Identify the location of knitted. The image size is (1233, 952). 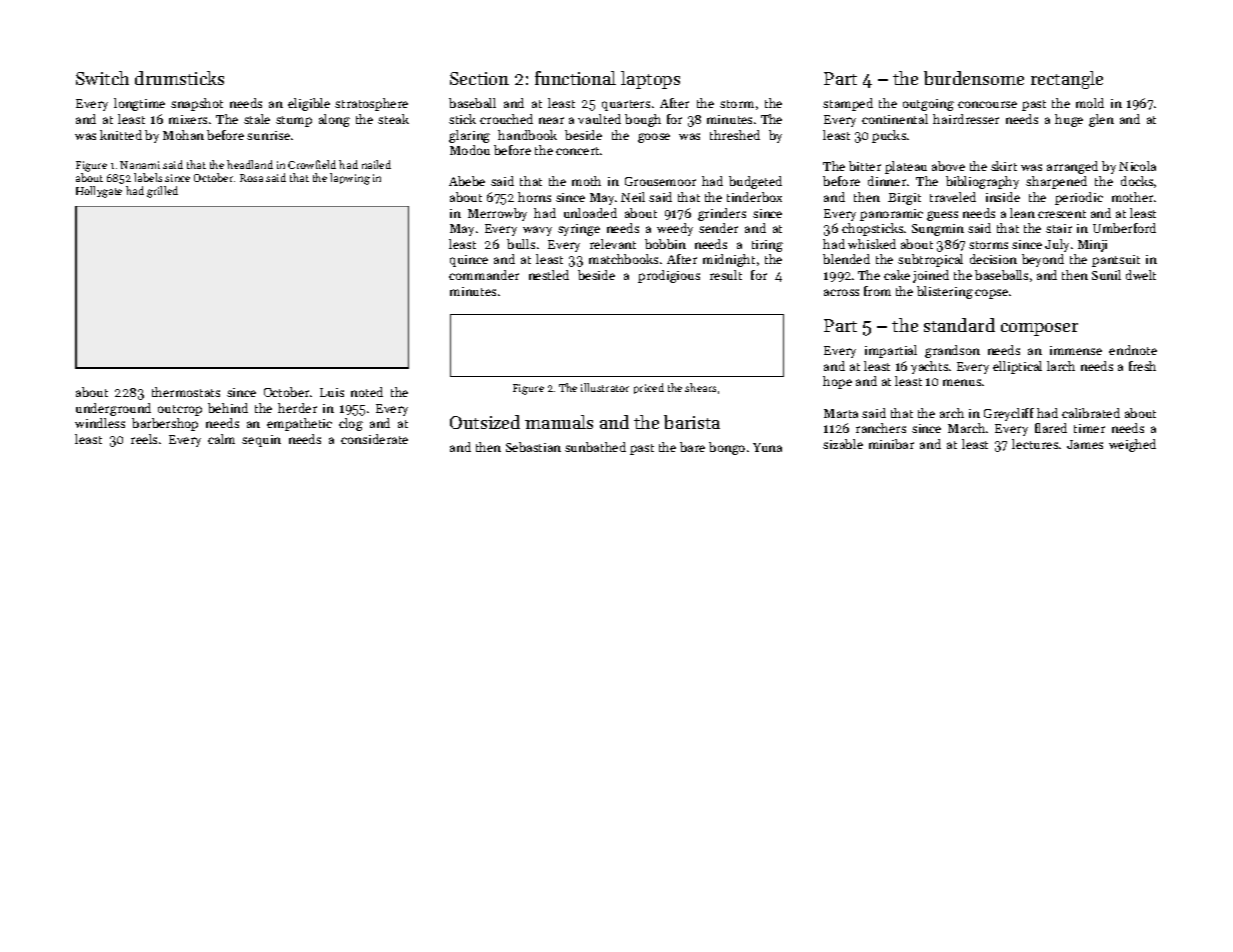
(121, 135).
